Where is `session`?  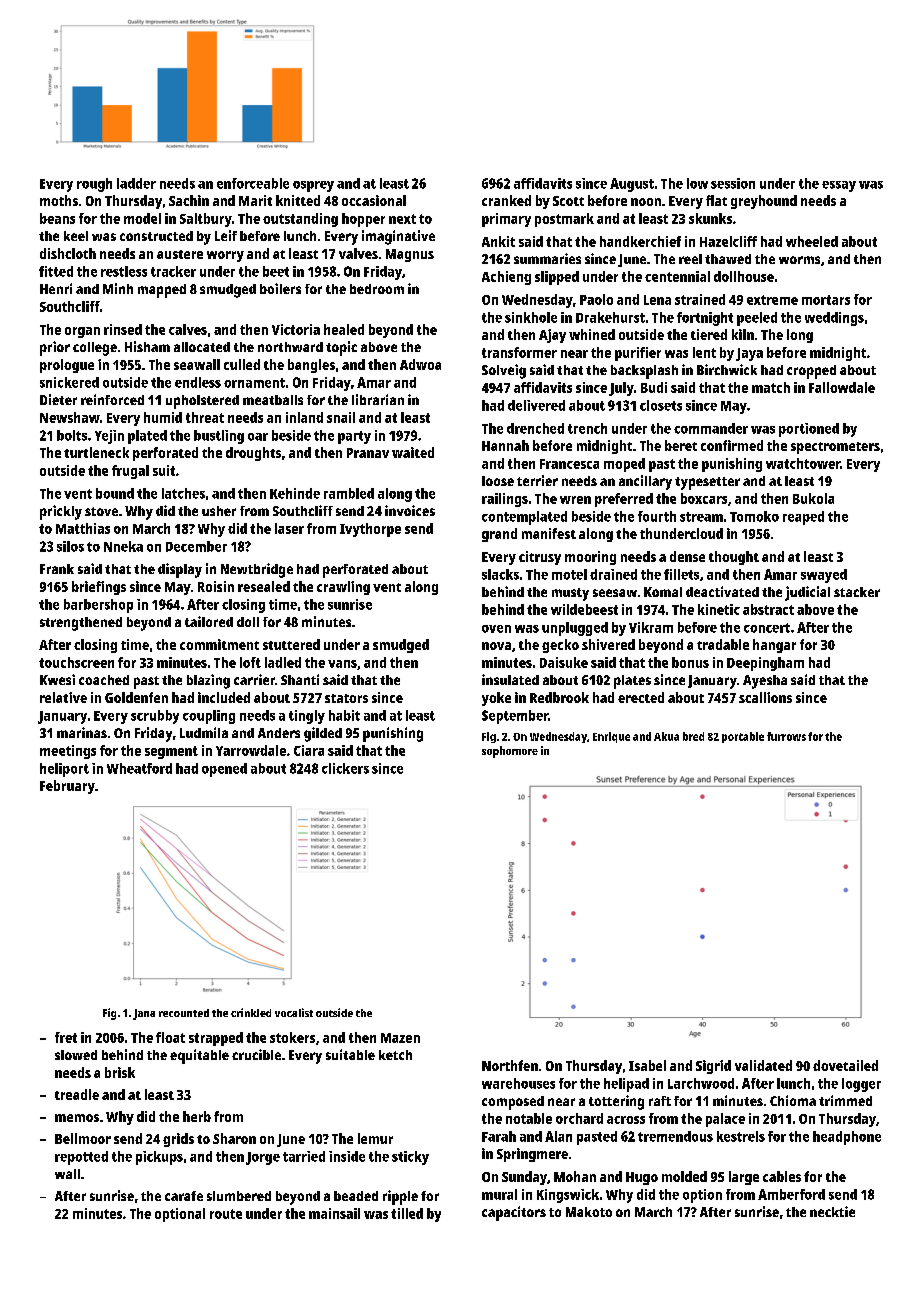
session is located at coordinates (733, 183).
